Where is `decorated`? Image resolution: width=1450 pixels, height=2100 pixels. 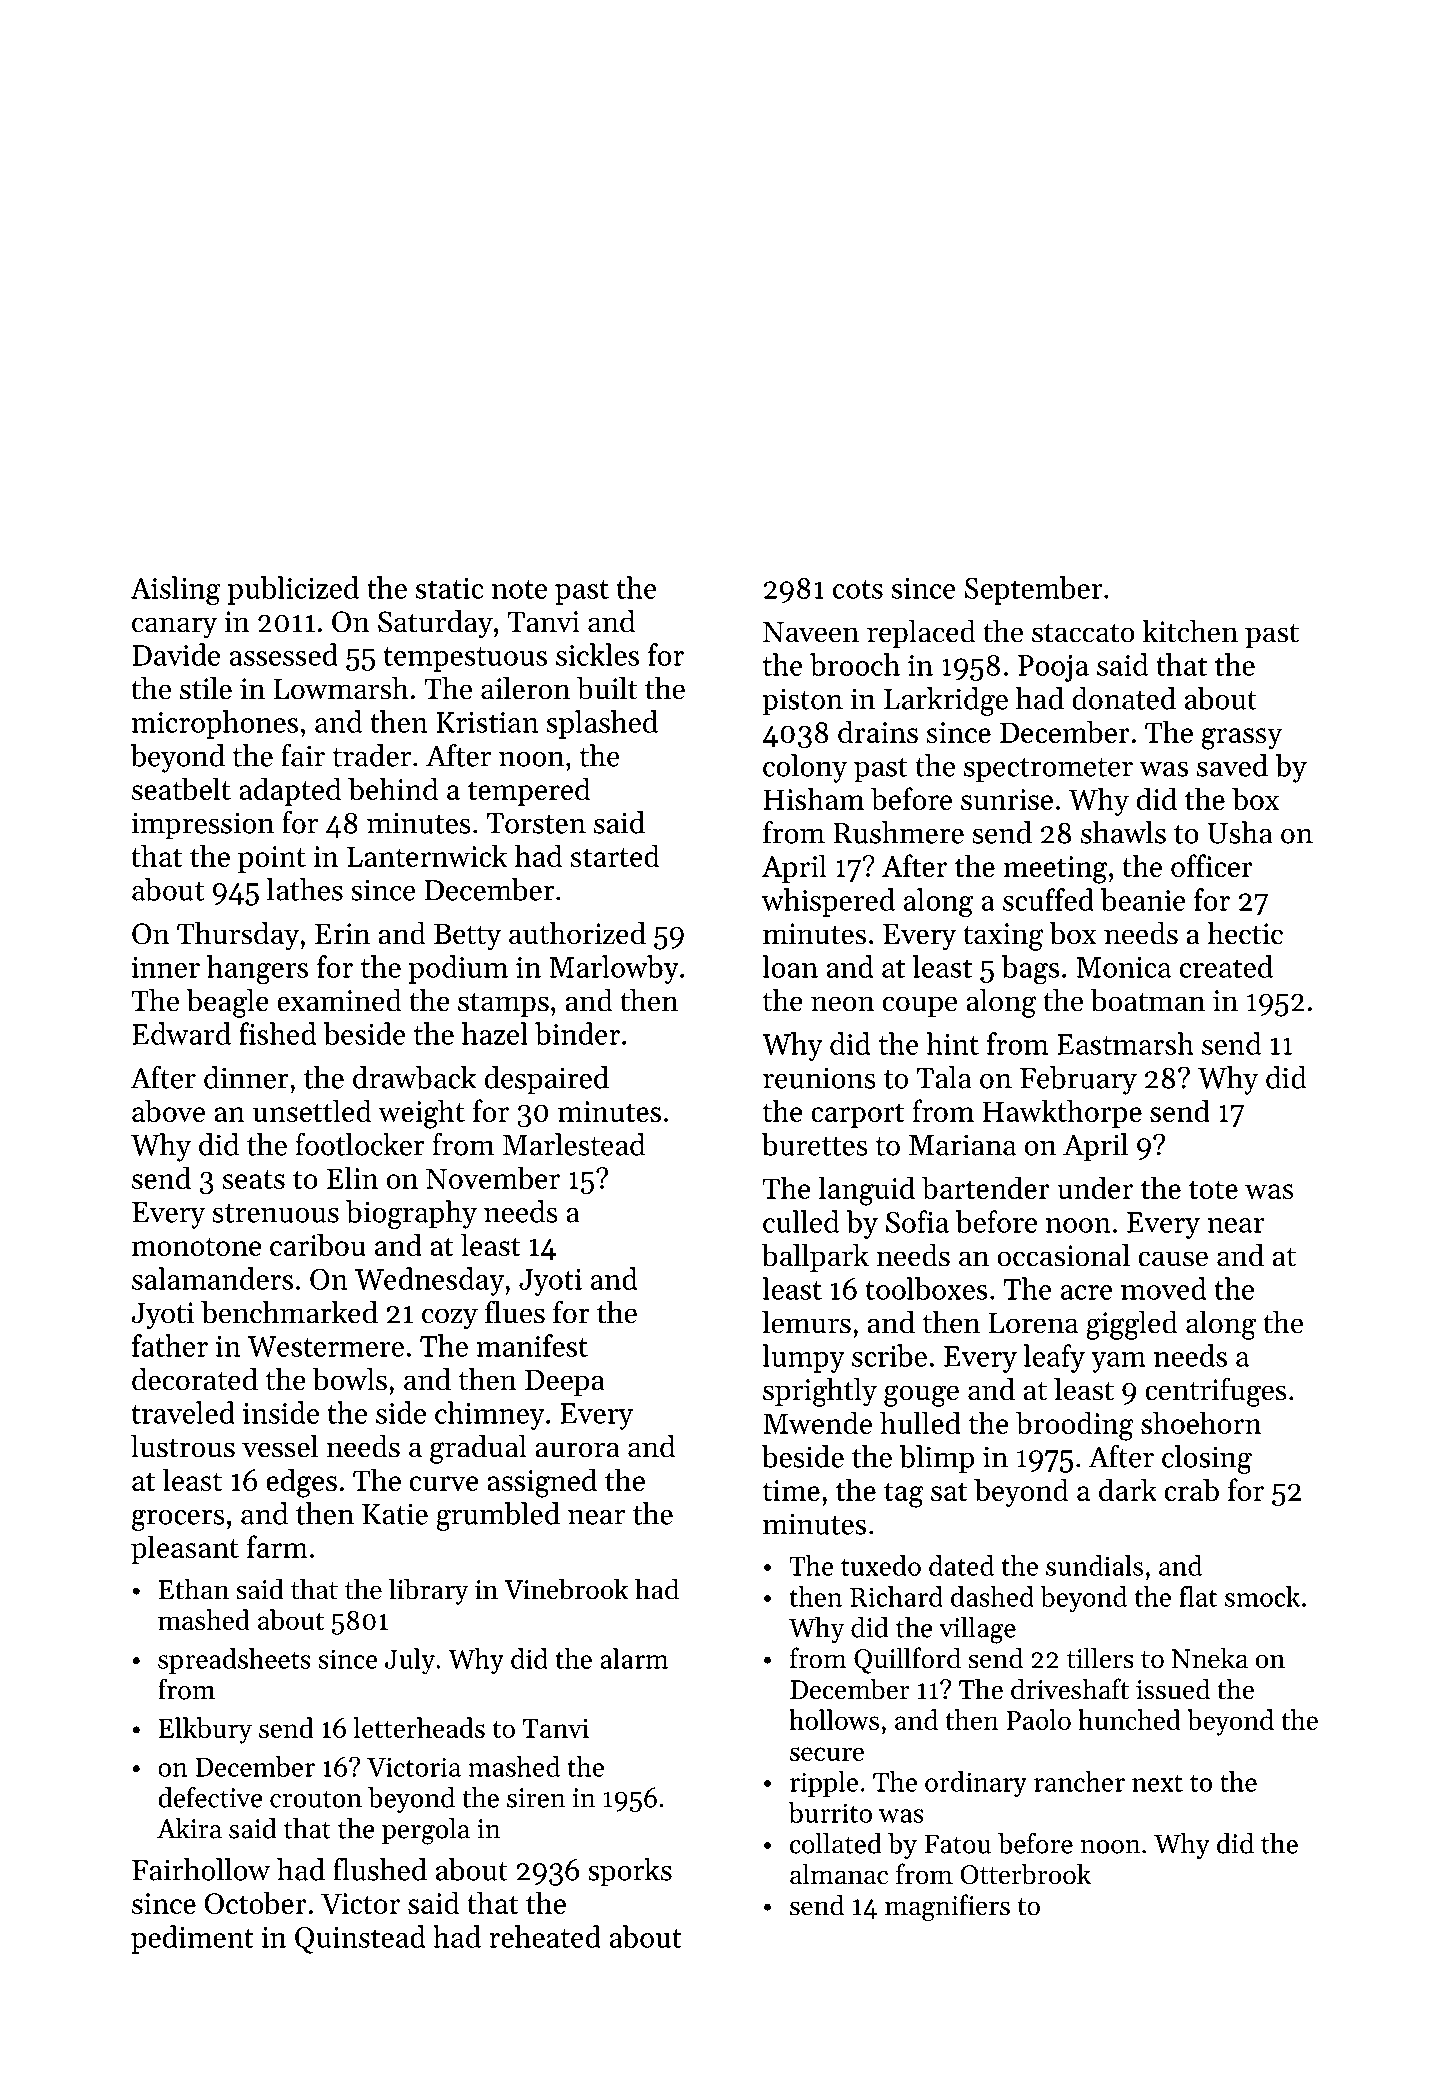
decorated is located at coordinates (195, 1379).
